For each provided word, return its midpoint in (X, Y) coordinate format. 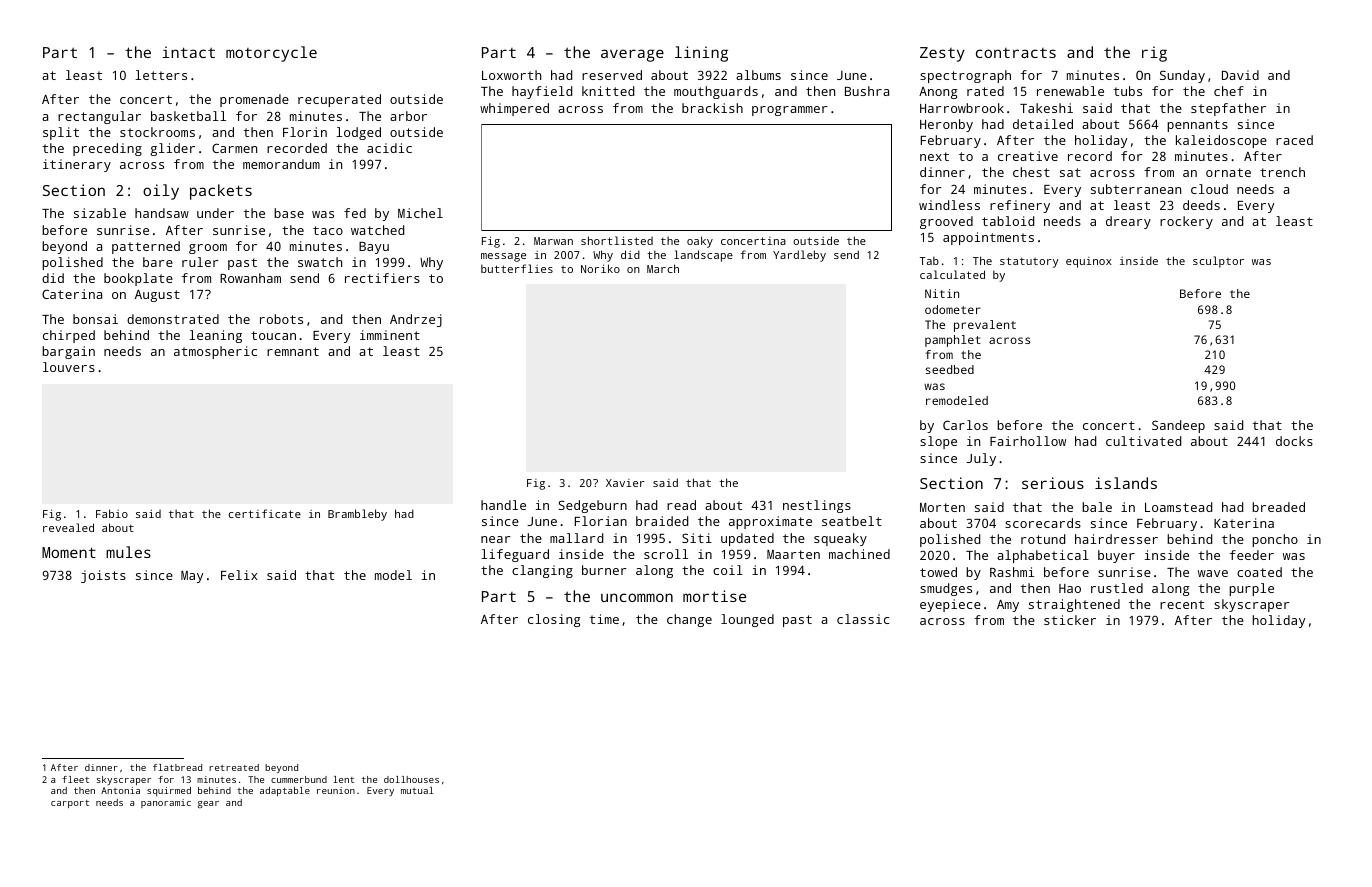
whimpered (514, 109)
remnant (293, 351)
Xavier (625, 483)
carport (70, 804)
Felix (239, 575)
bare (158, 262)
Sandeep (1178, 426)
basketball (188, 116)
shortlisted (617, 240)
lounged (747, 620)
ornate (1228, 172)
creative (1028, 156)
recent (1182, 604)
